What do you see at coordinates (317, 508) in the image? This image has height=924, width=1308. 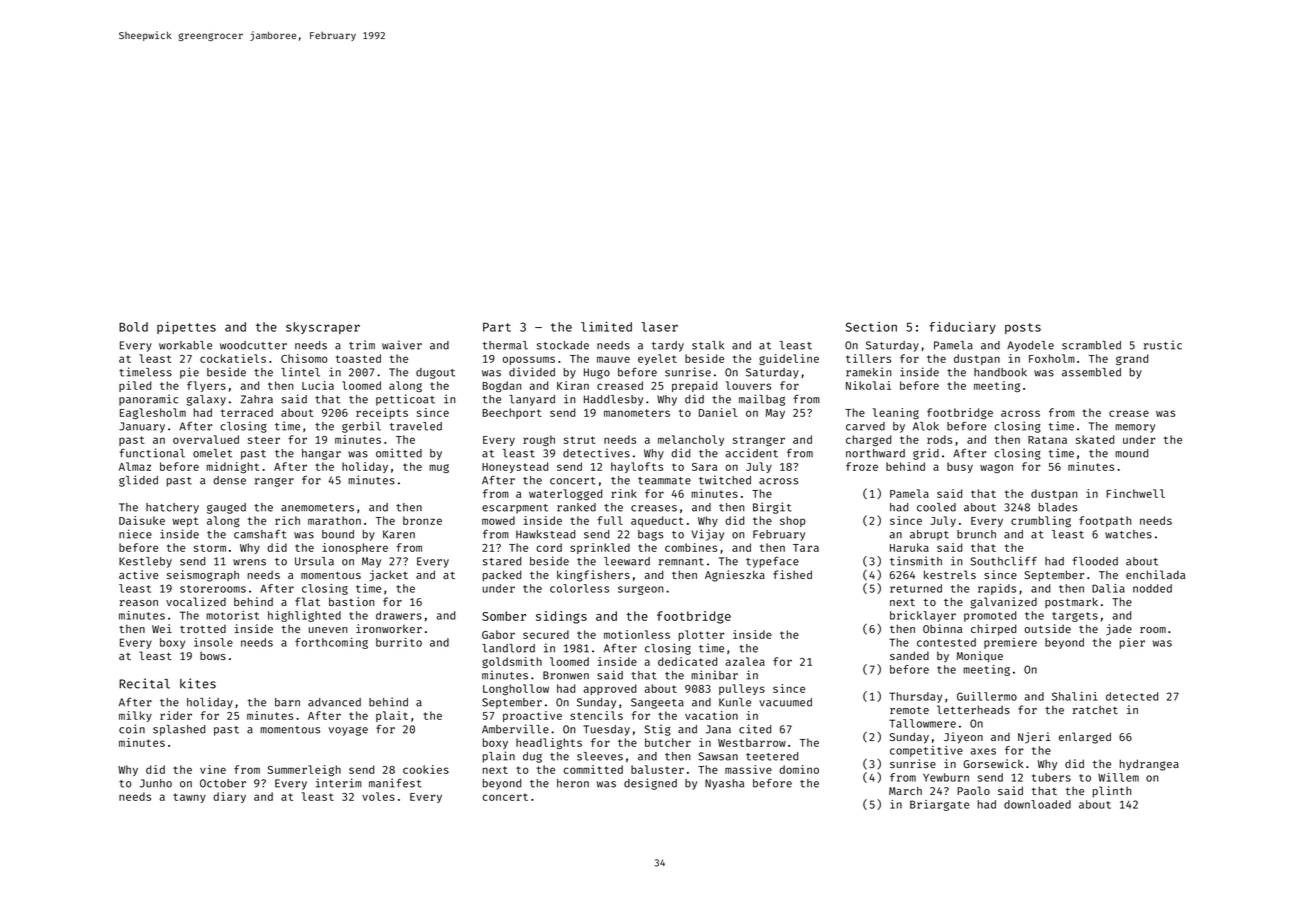 I see `anemometers` at bounding box center [317, 508].
